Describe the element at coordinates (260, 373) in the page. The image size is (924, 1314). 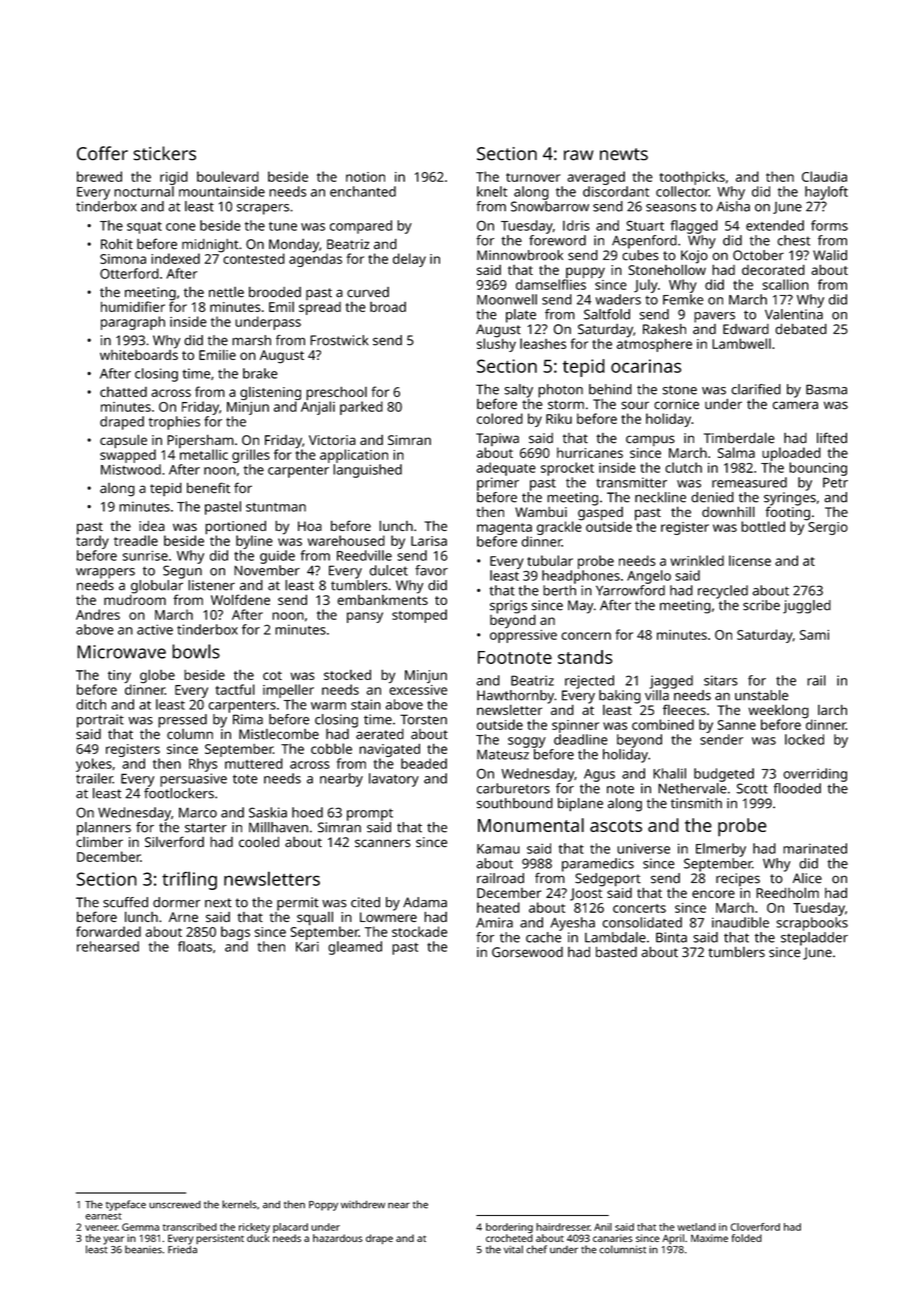
I see `brake` at that location.
